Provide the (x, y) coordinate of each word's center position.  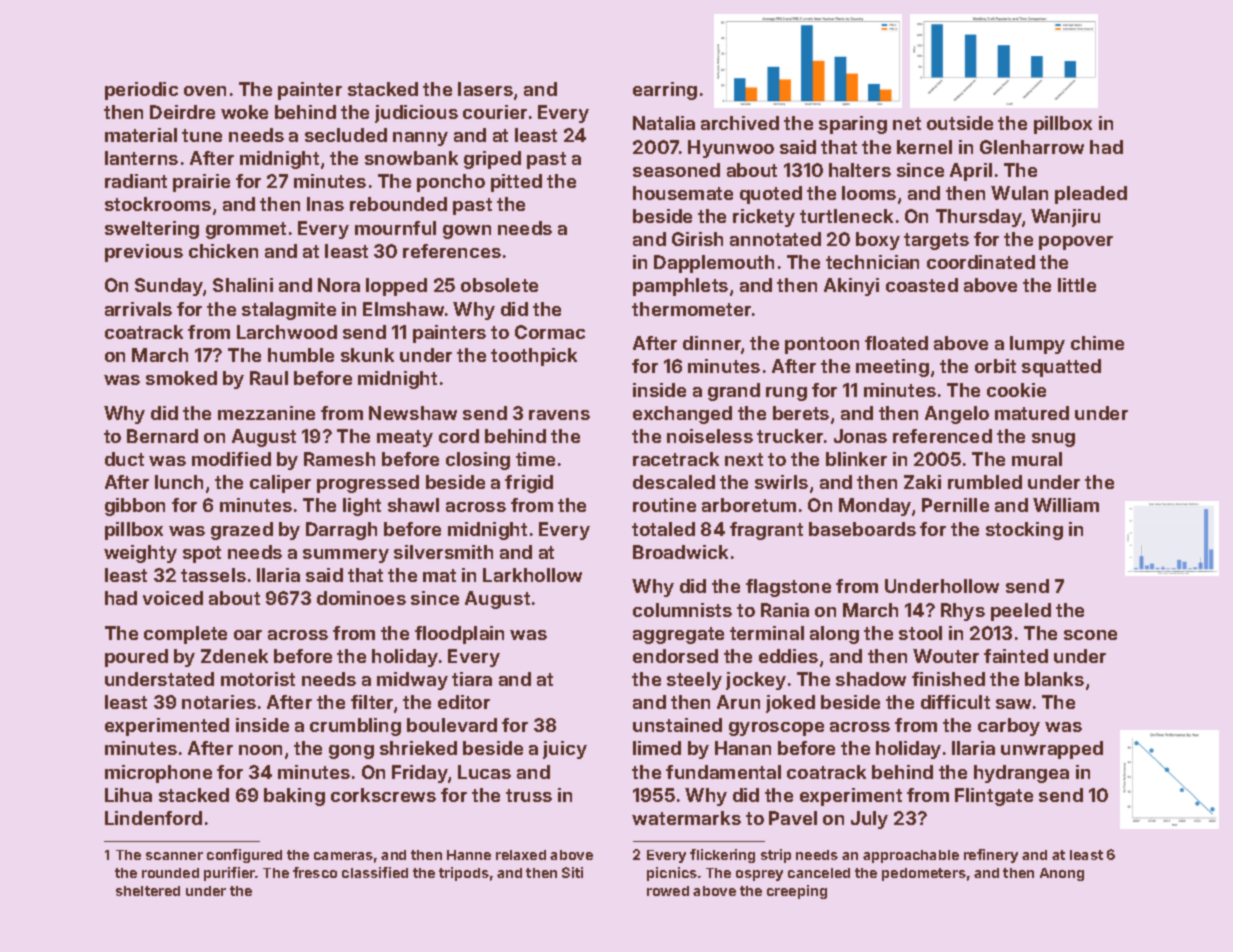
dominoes (361, 598)
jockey (756, 681)
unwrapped (1052, 750)
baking (294, 797)
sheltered (148, 891)
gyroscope (776, 729)
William (1066, 505)
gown (467, 232)
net (907, 123)
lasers (485, 89)
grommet (246, 230)
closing (478, 461)
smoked (181, 378)
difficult (955, 702)
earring (665, 91)
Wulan (1019, 193)
